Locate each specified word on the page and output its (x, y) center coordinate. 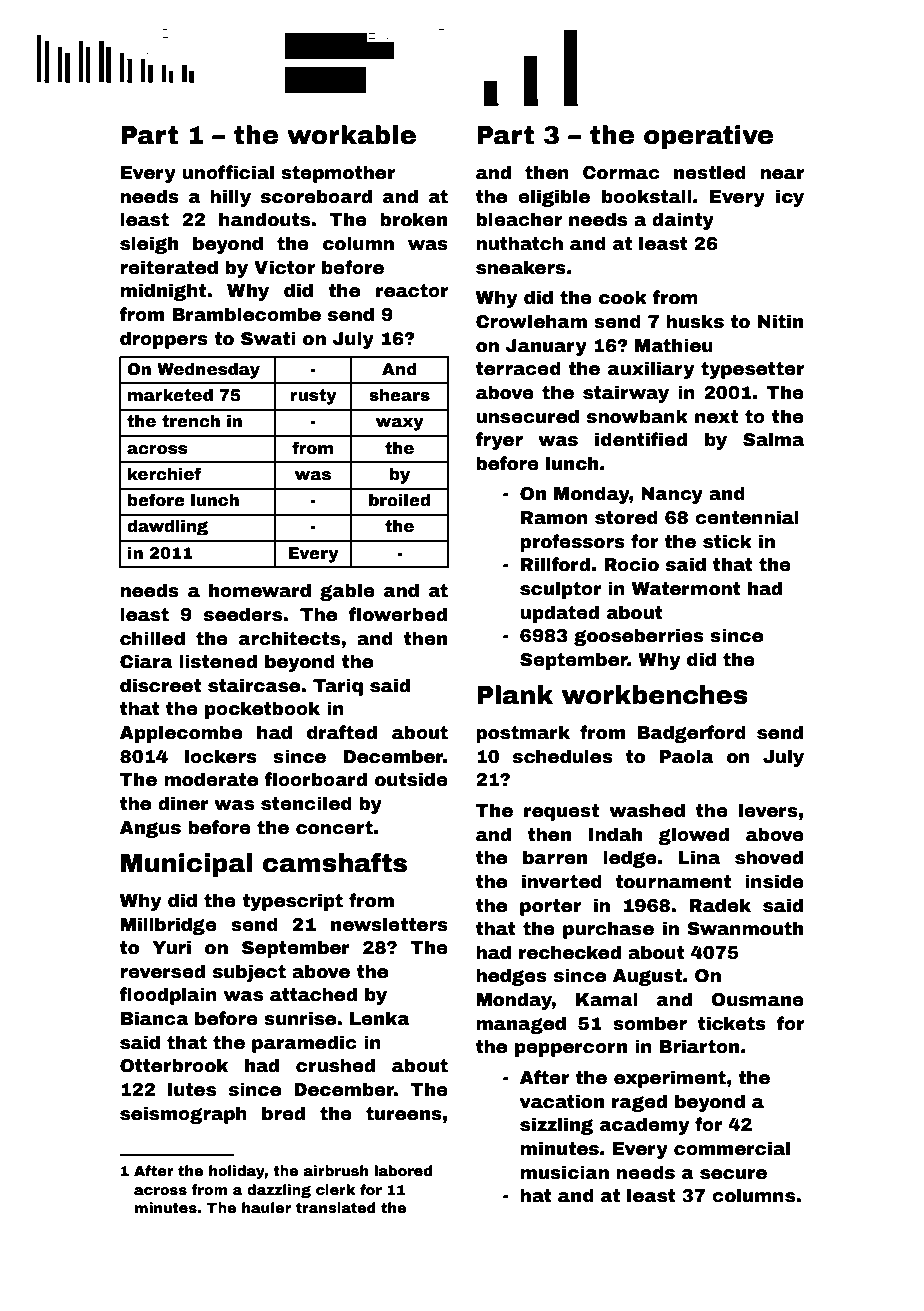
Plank (515, 695)
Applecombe (181, 734)
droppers (164, 340)
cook (623, 297)
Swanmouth (745, 928)
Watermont (686, 589)
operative (708, 137)
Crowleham (531, 321)
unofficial (228, 172)
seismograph (183, 1115)
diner (183, 803)
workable (351, 135)
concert (334, 828)
